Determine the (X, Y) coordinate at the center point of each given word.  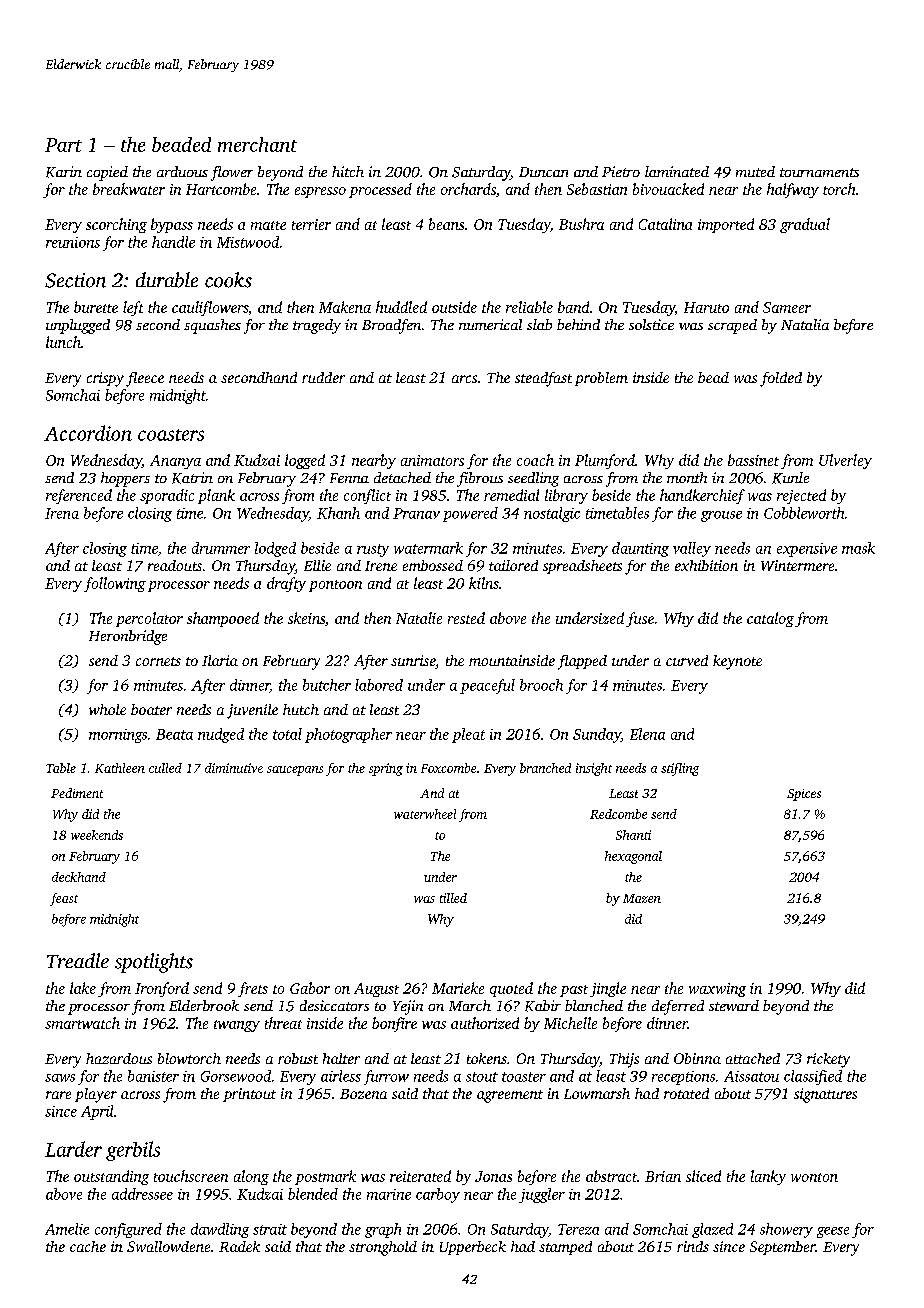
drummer (221, 548)
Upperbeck (473, 1248)
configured (128, 1230)
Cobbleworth (804, 513)
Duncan (543, 172)
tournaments (819, 172)
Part (63, 145)
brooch (541, 685)
